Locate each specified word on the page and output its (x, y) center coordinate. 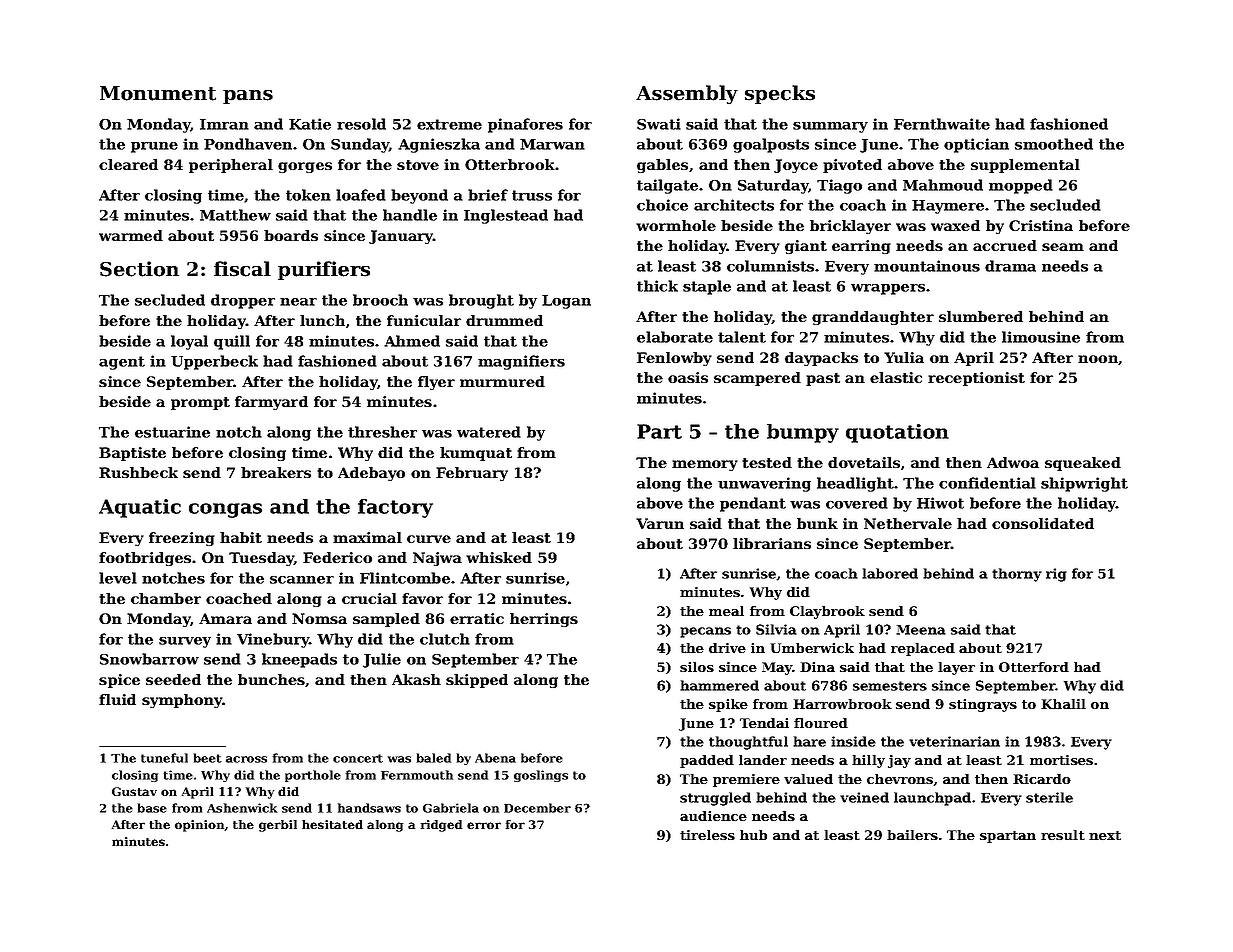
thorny (1017, 575)
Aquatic (140, 508)
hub (753, 835)
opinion (200, 826)
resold (361, 124)
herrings (544, 620)
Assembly (687, 95)
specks (780, 94)
